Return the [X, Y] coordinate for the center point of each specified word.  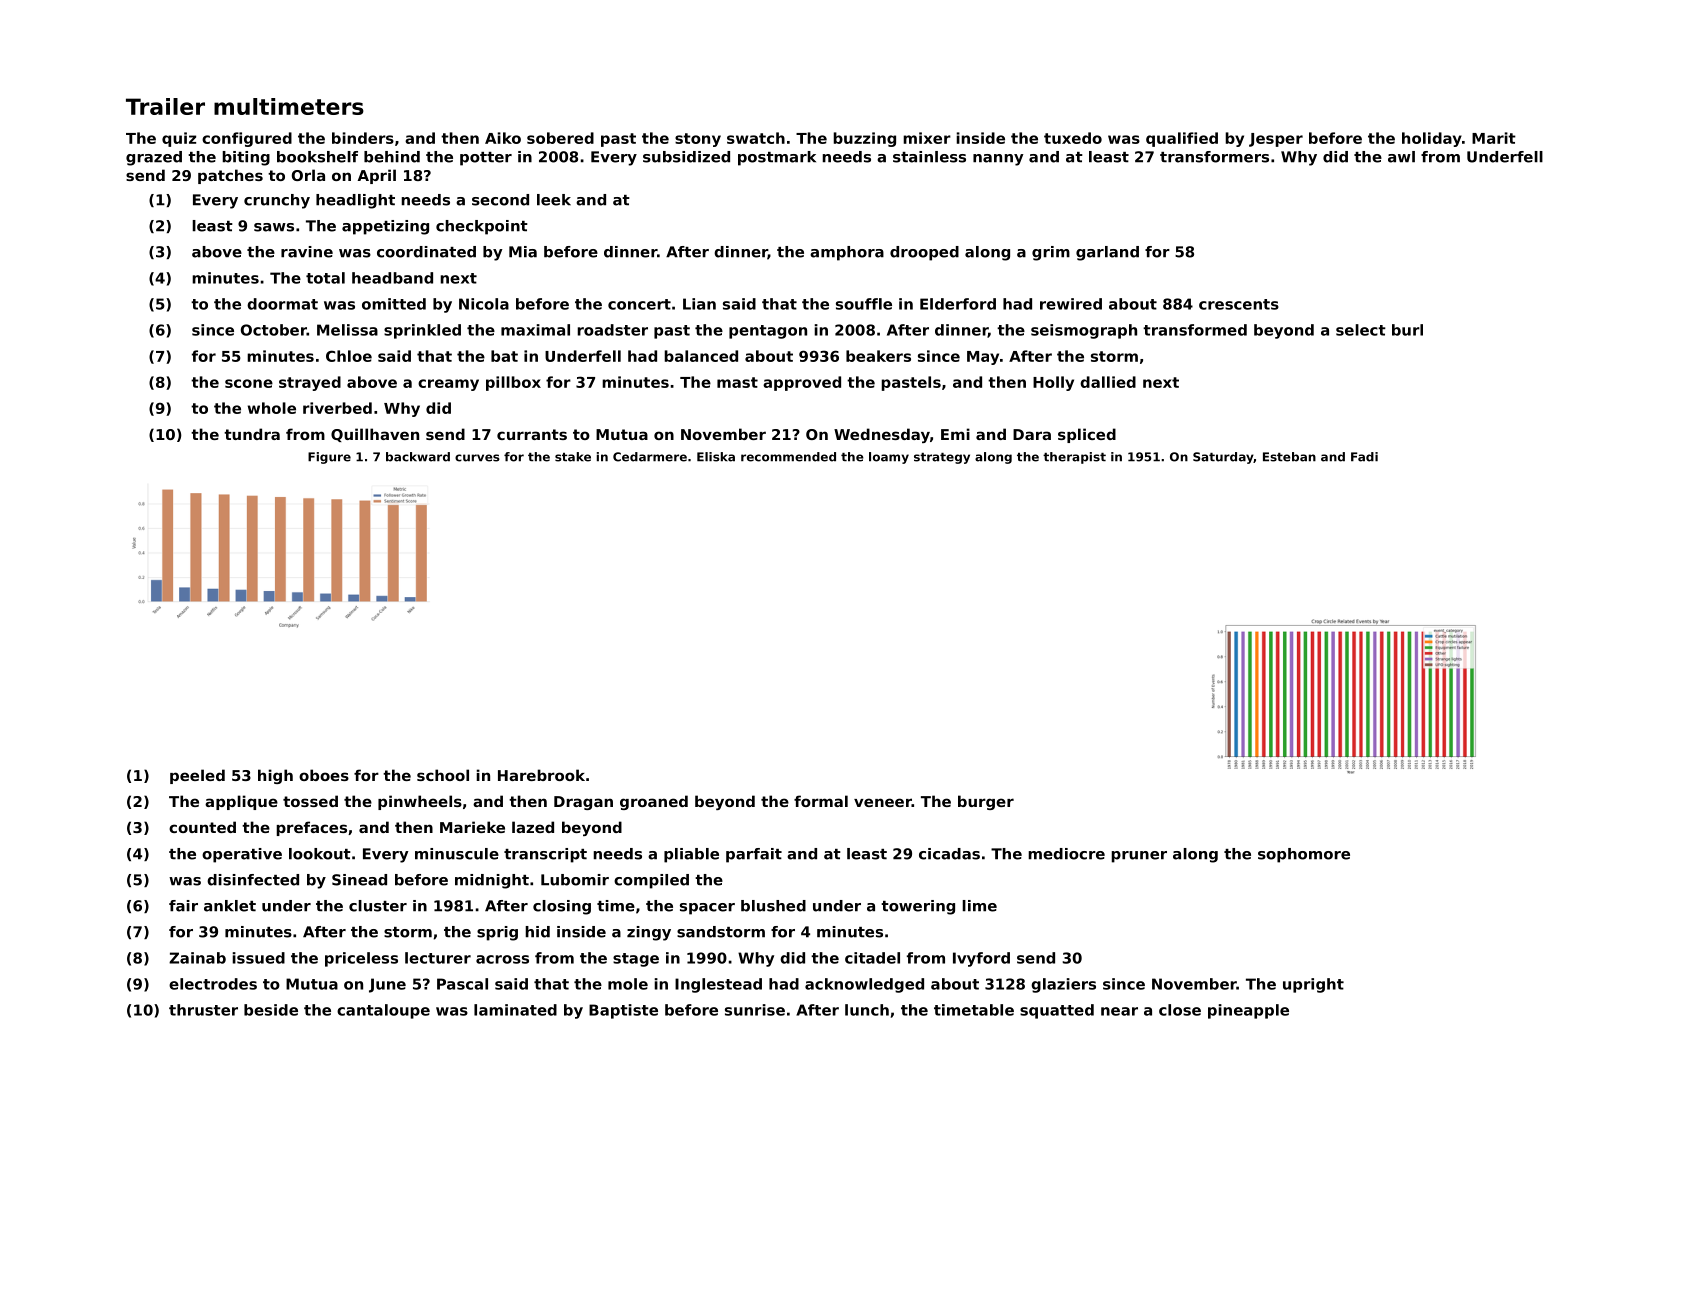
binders [363, 138]
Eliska [716, 457]
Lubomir [575, 880]
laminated [515, 1010]
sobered [560, 138]
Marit [1494, 138]
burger [986, 802]
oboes [324, 775]
